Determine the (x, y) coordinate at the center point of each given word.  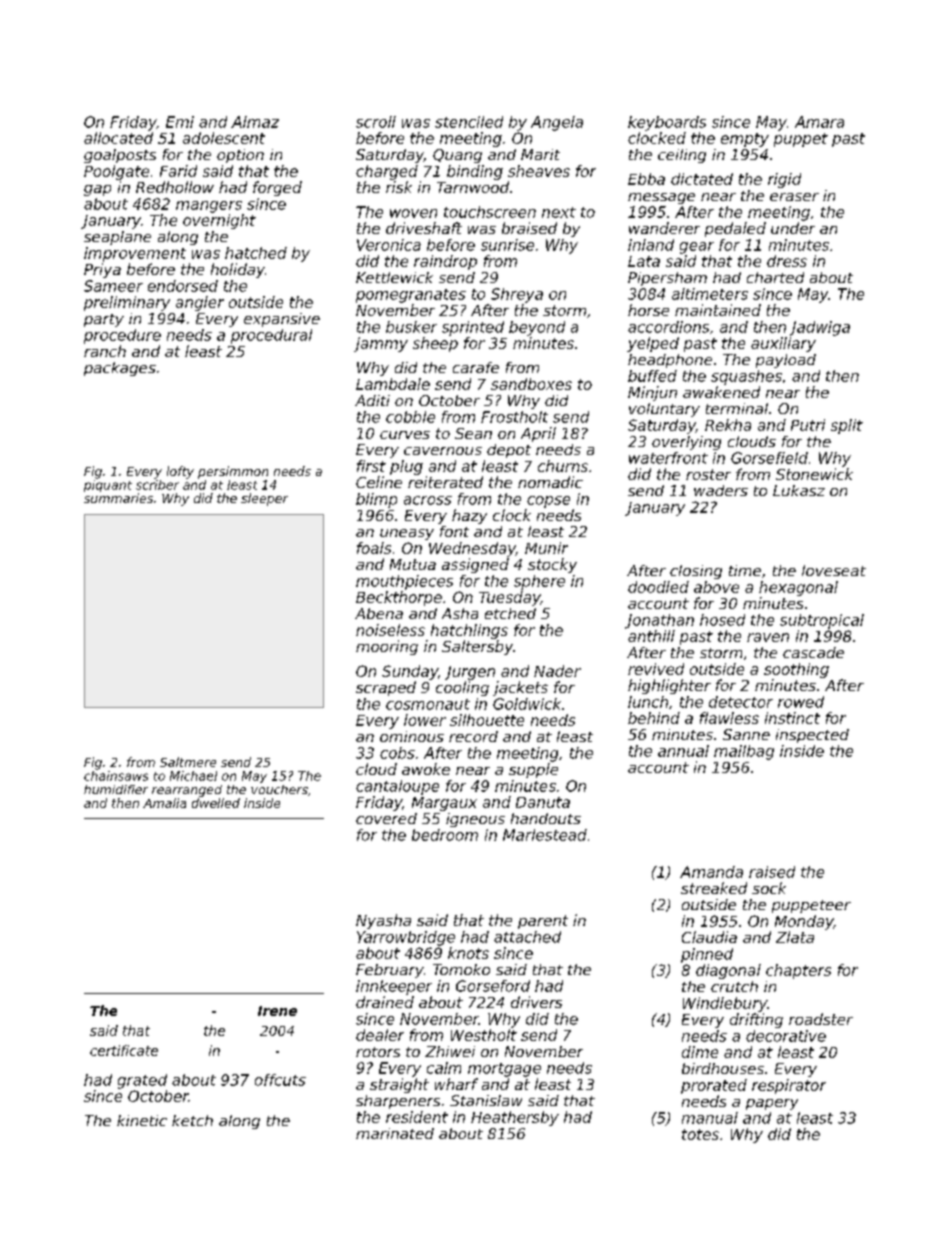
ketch (192, 1120)
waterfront (668, 458)
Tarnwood (473, 187)
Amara (819, 122)
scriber (157, 485)
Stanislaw (486, 1100)
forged (277, 188)
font (454, 531)
